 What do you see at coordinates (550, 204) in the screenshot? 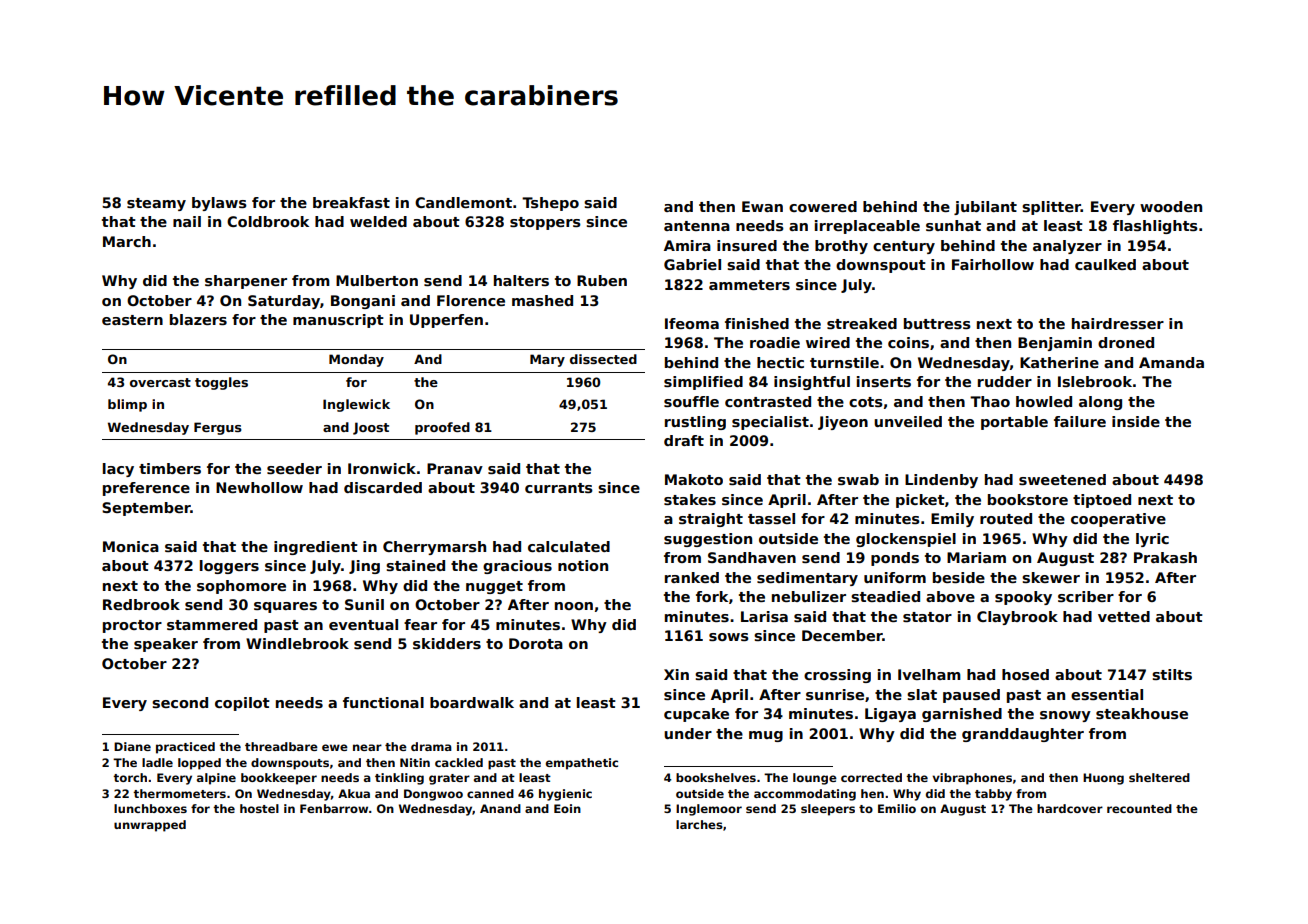
I see `Tshepo` at bounding box center [550, 204].
